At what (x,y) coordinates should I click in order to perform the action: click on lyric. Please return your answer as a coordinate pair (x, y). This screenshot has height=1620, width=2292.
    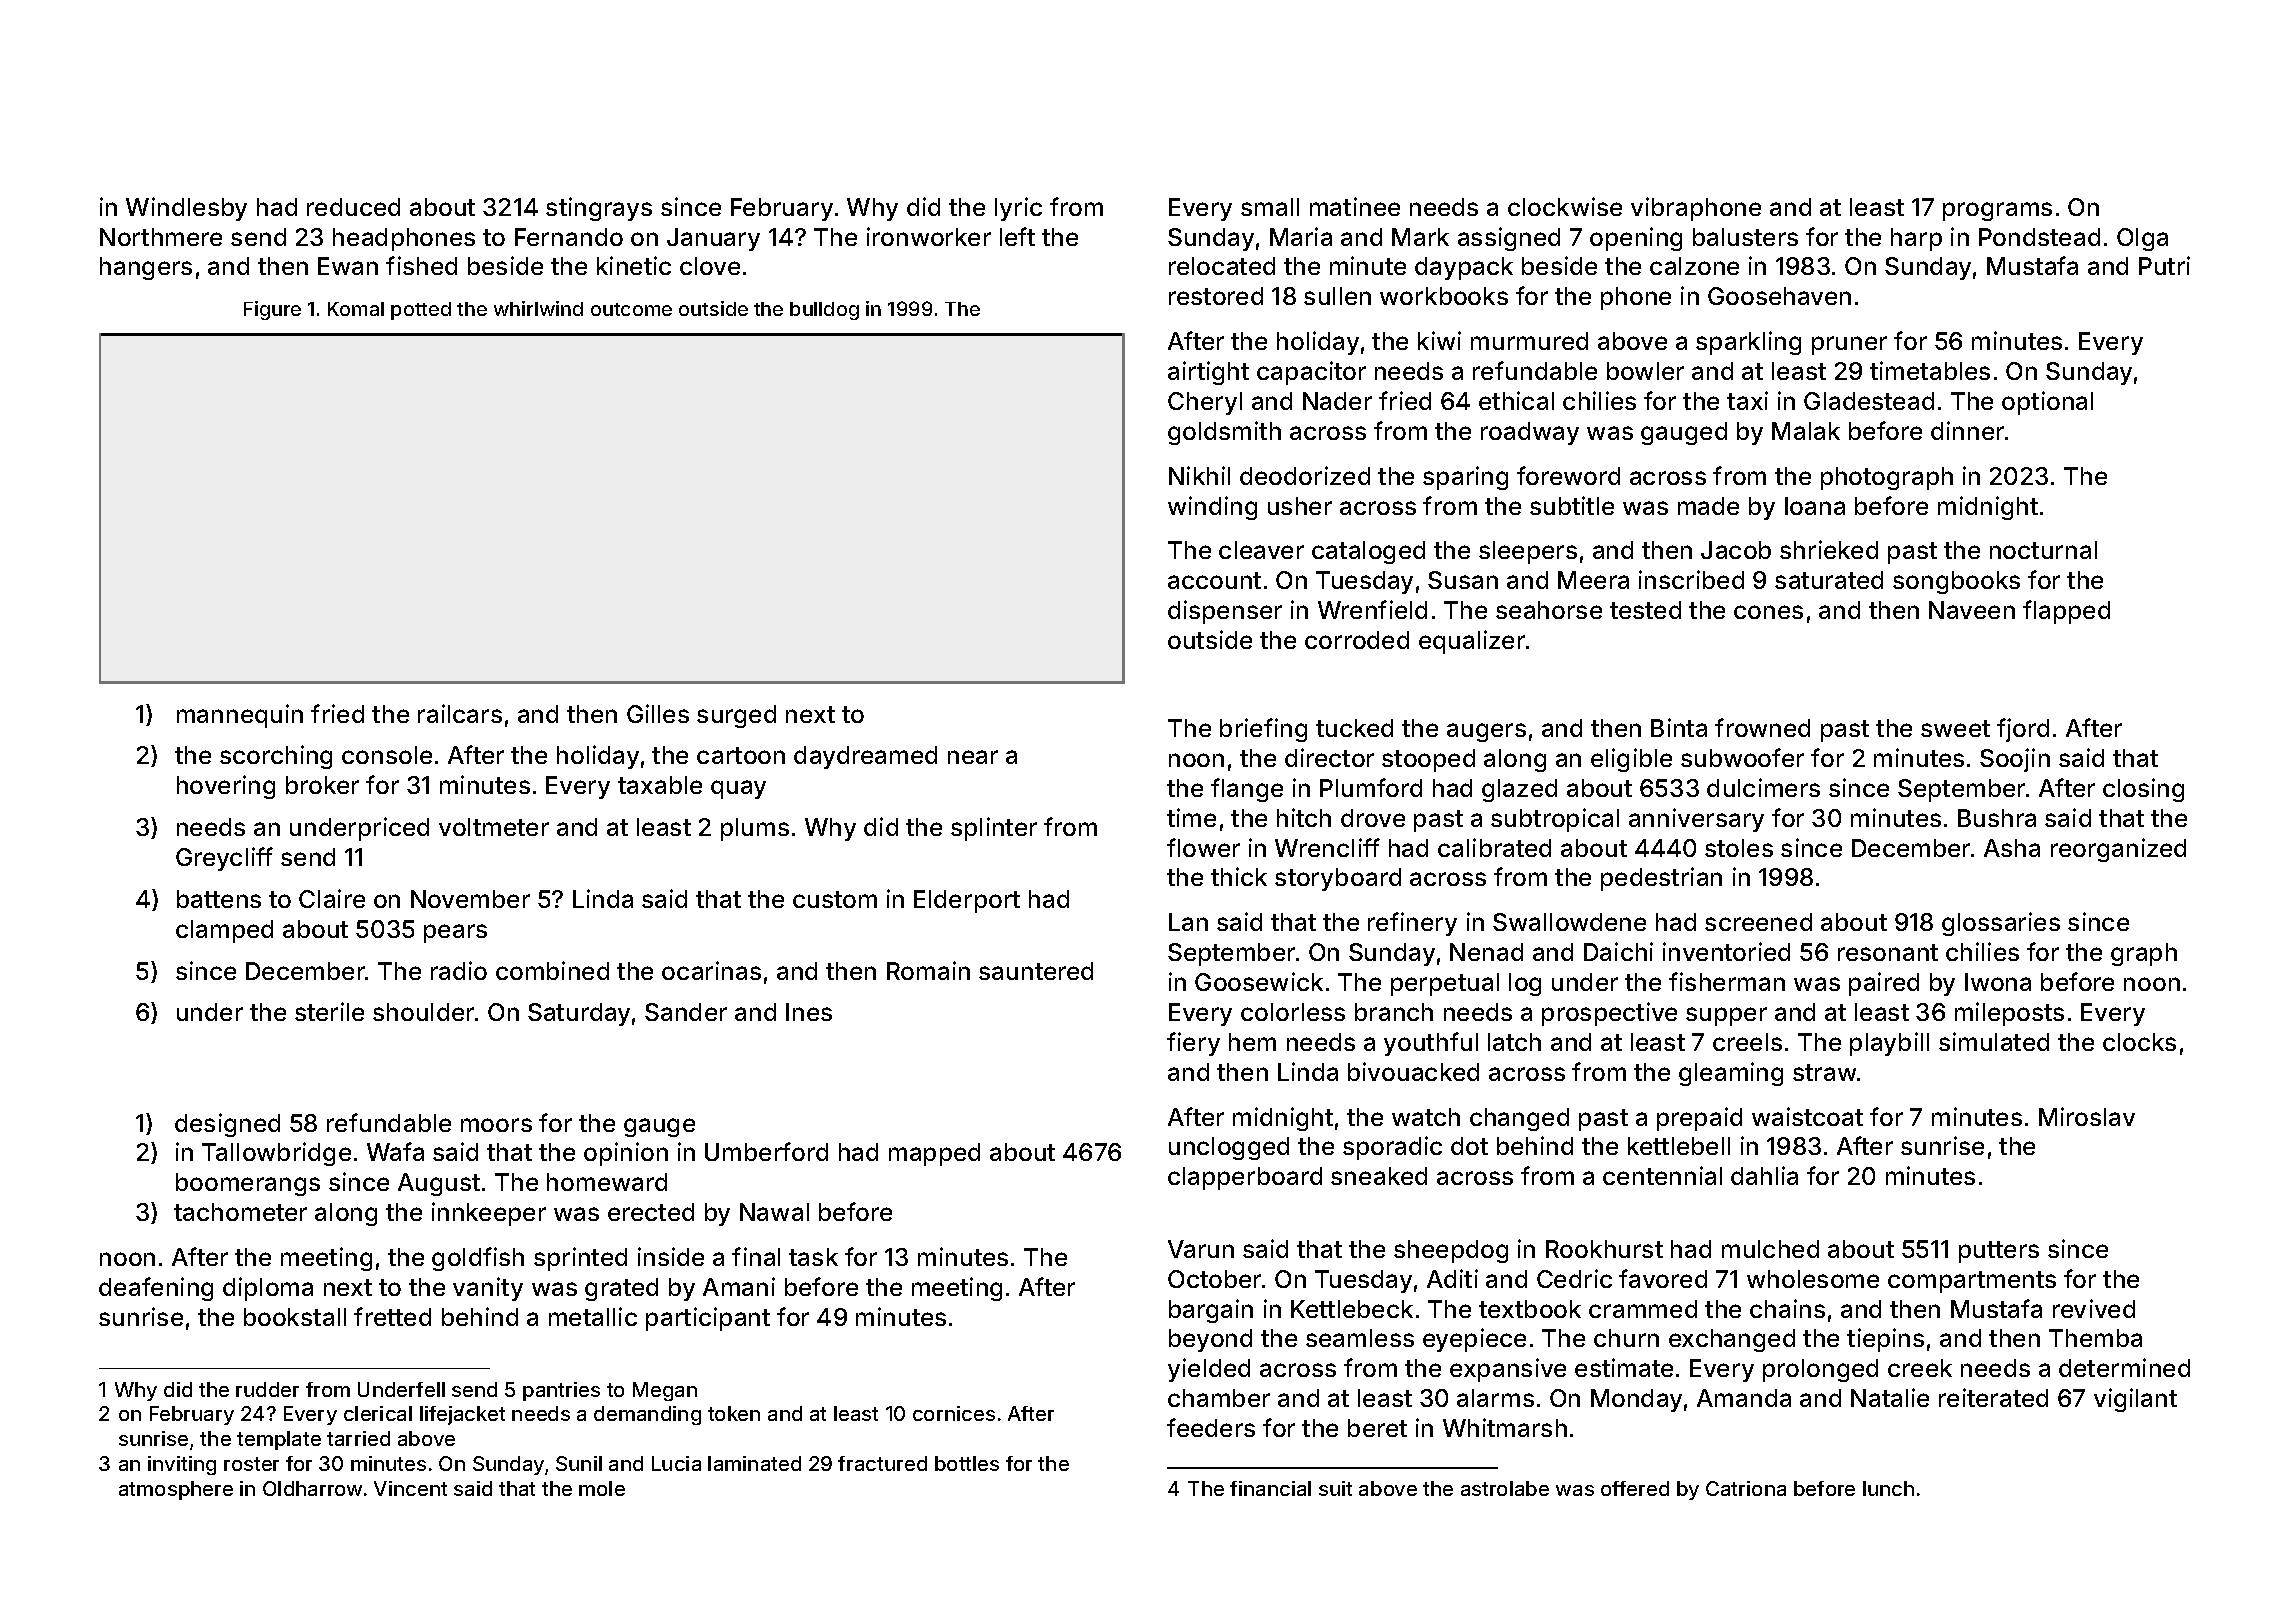
    Looking at the image, I should click on (1018, 209).
